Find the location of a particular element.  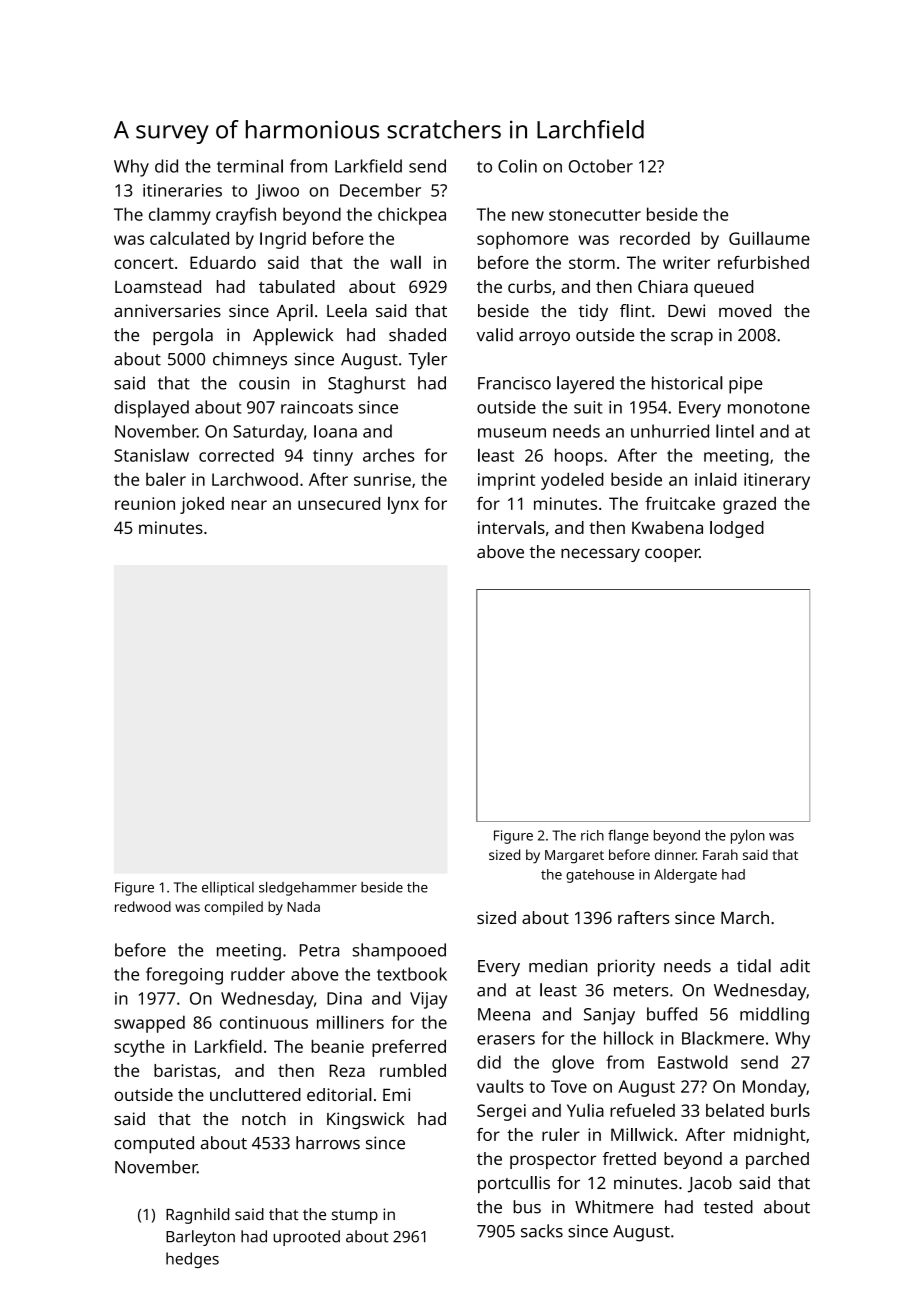

unsecured is located at coordinates (339, 503).
